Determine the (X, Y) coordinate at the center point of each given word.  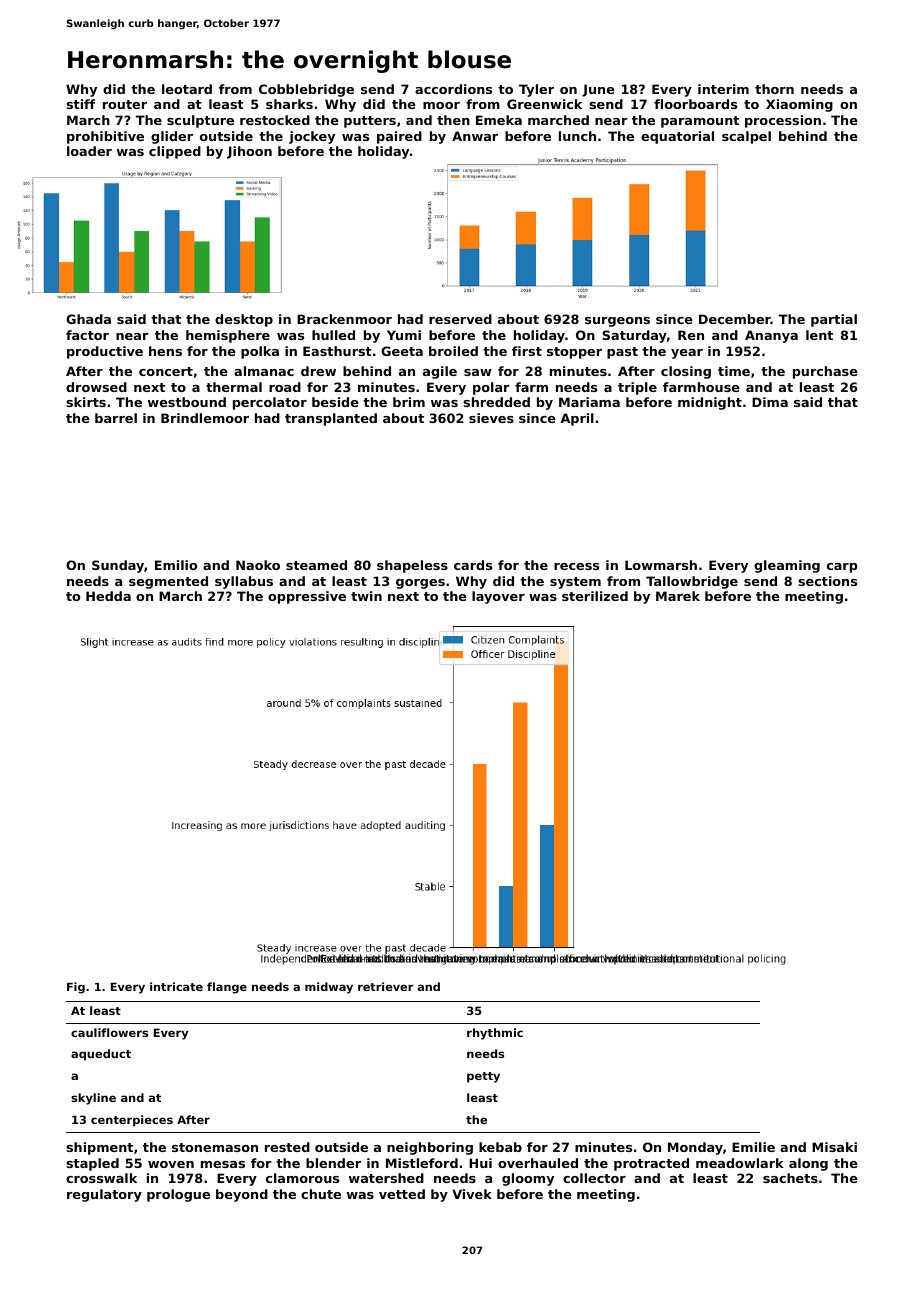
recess (576, 566)
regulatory (104, 1195)
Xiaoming (799, 105)
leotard (187, 89)
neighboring (430, 1148)
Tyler (536, 90)
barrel (116, 418)
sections (827, 581)
